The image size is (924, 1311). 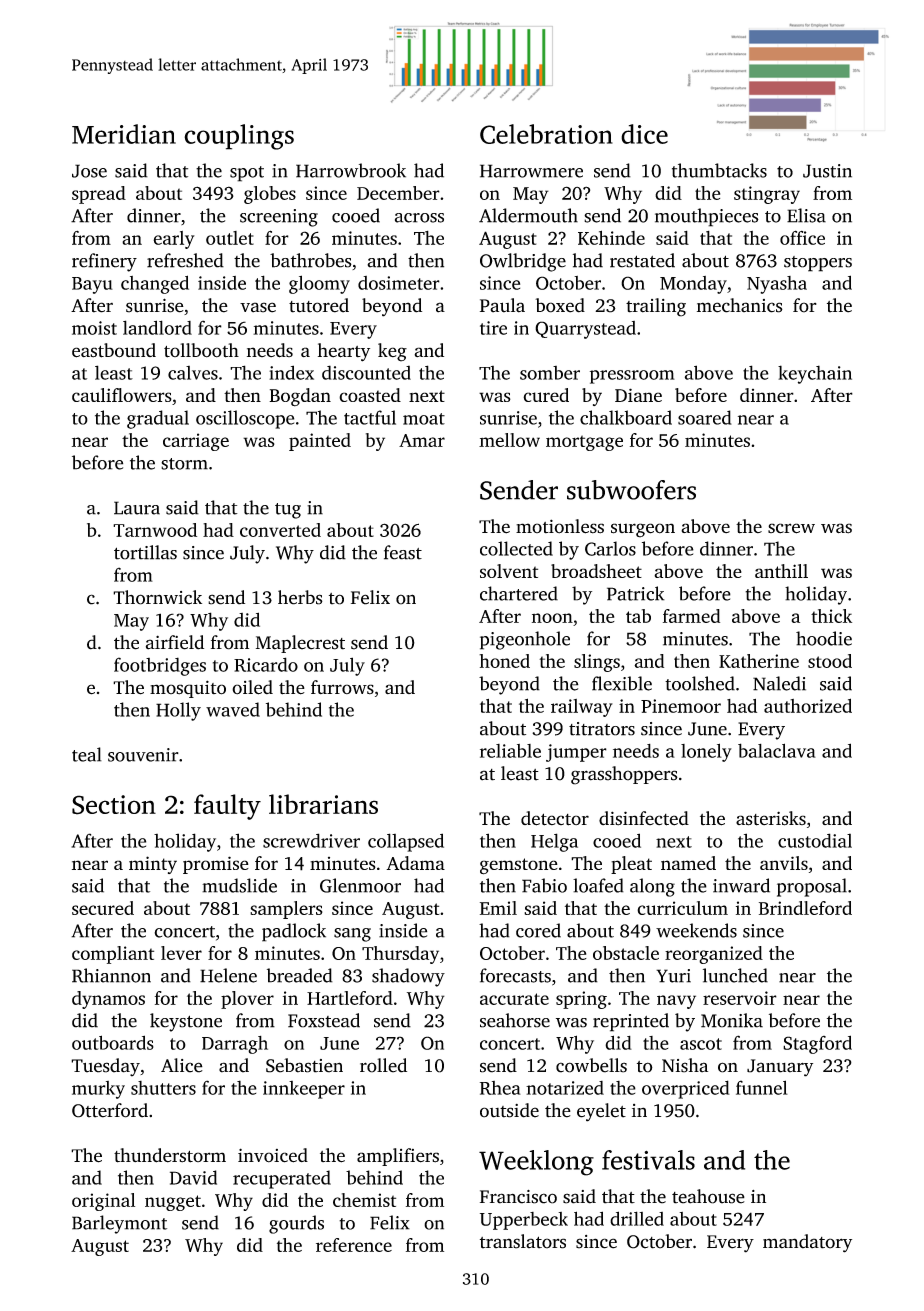 What do you see at coordinates (103, 1202) in the screenshot?
I see `original` at bounding box center [103, 1202].
